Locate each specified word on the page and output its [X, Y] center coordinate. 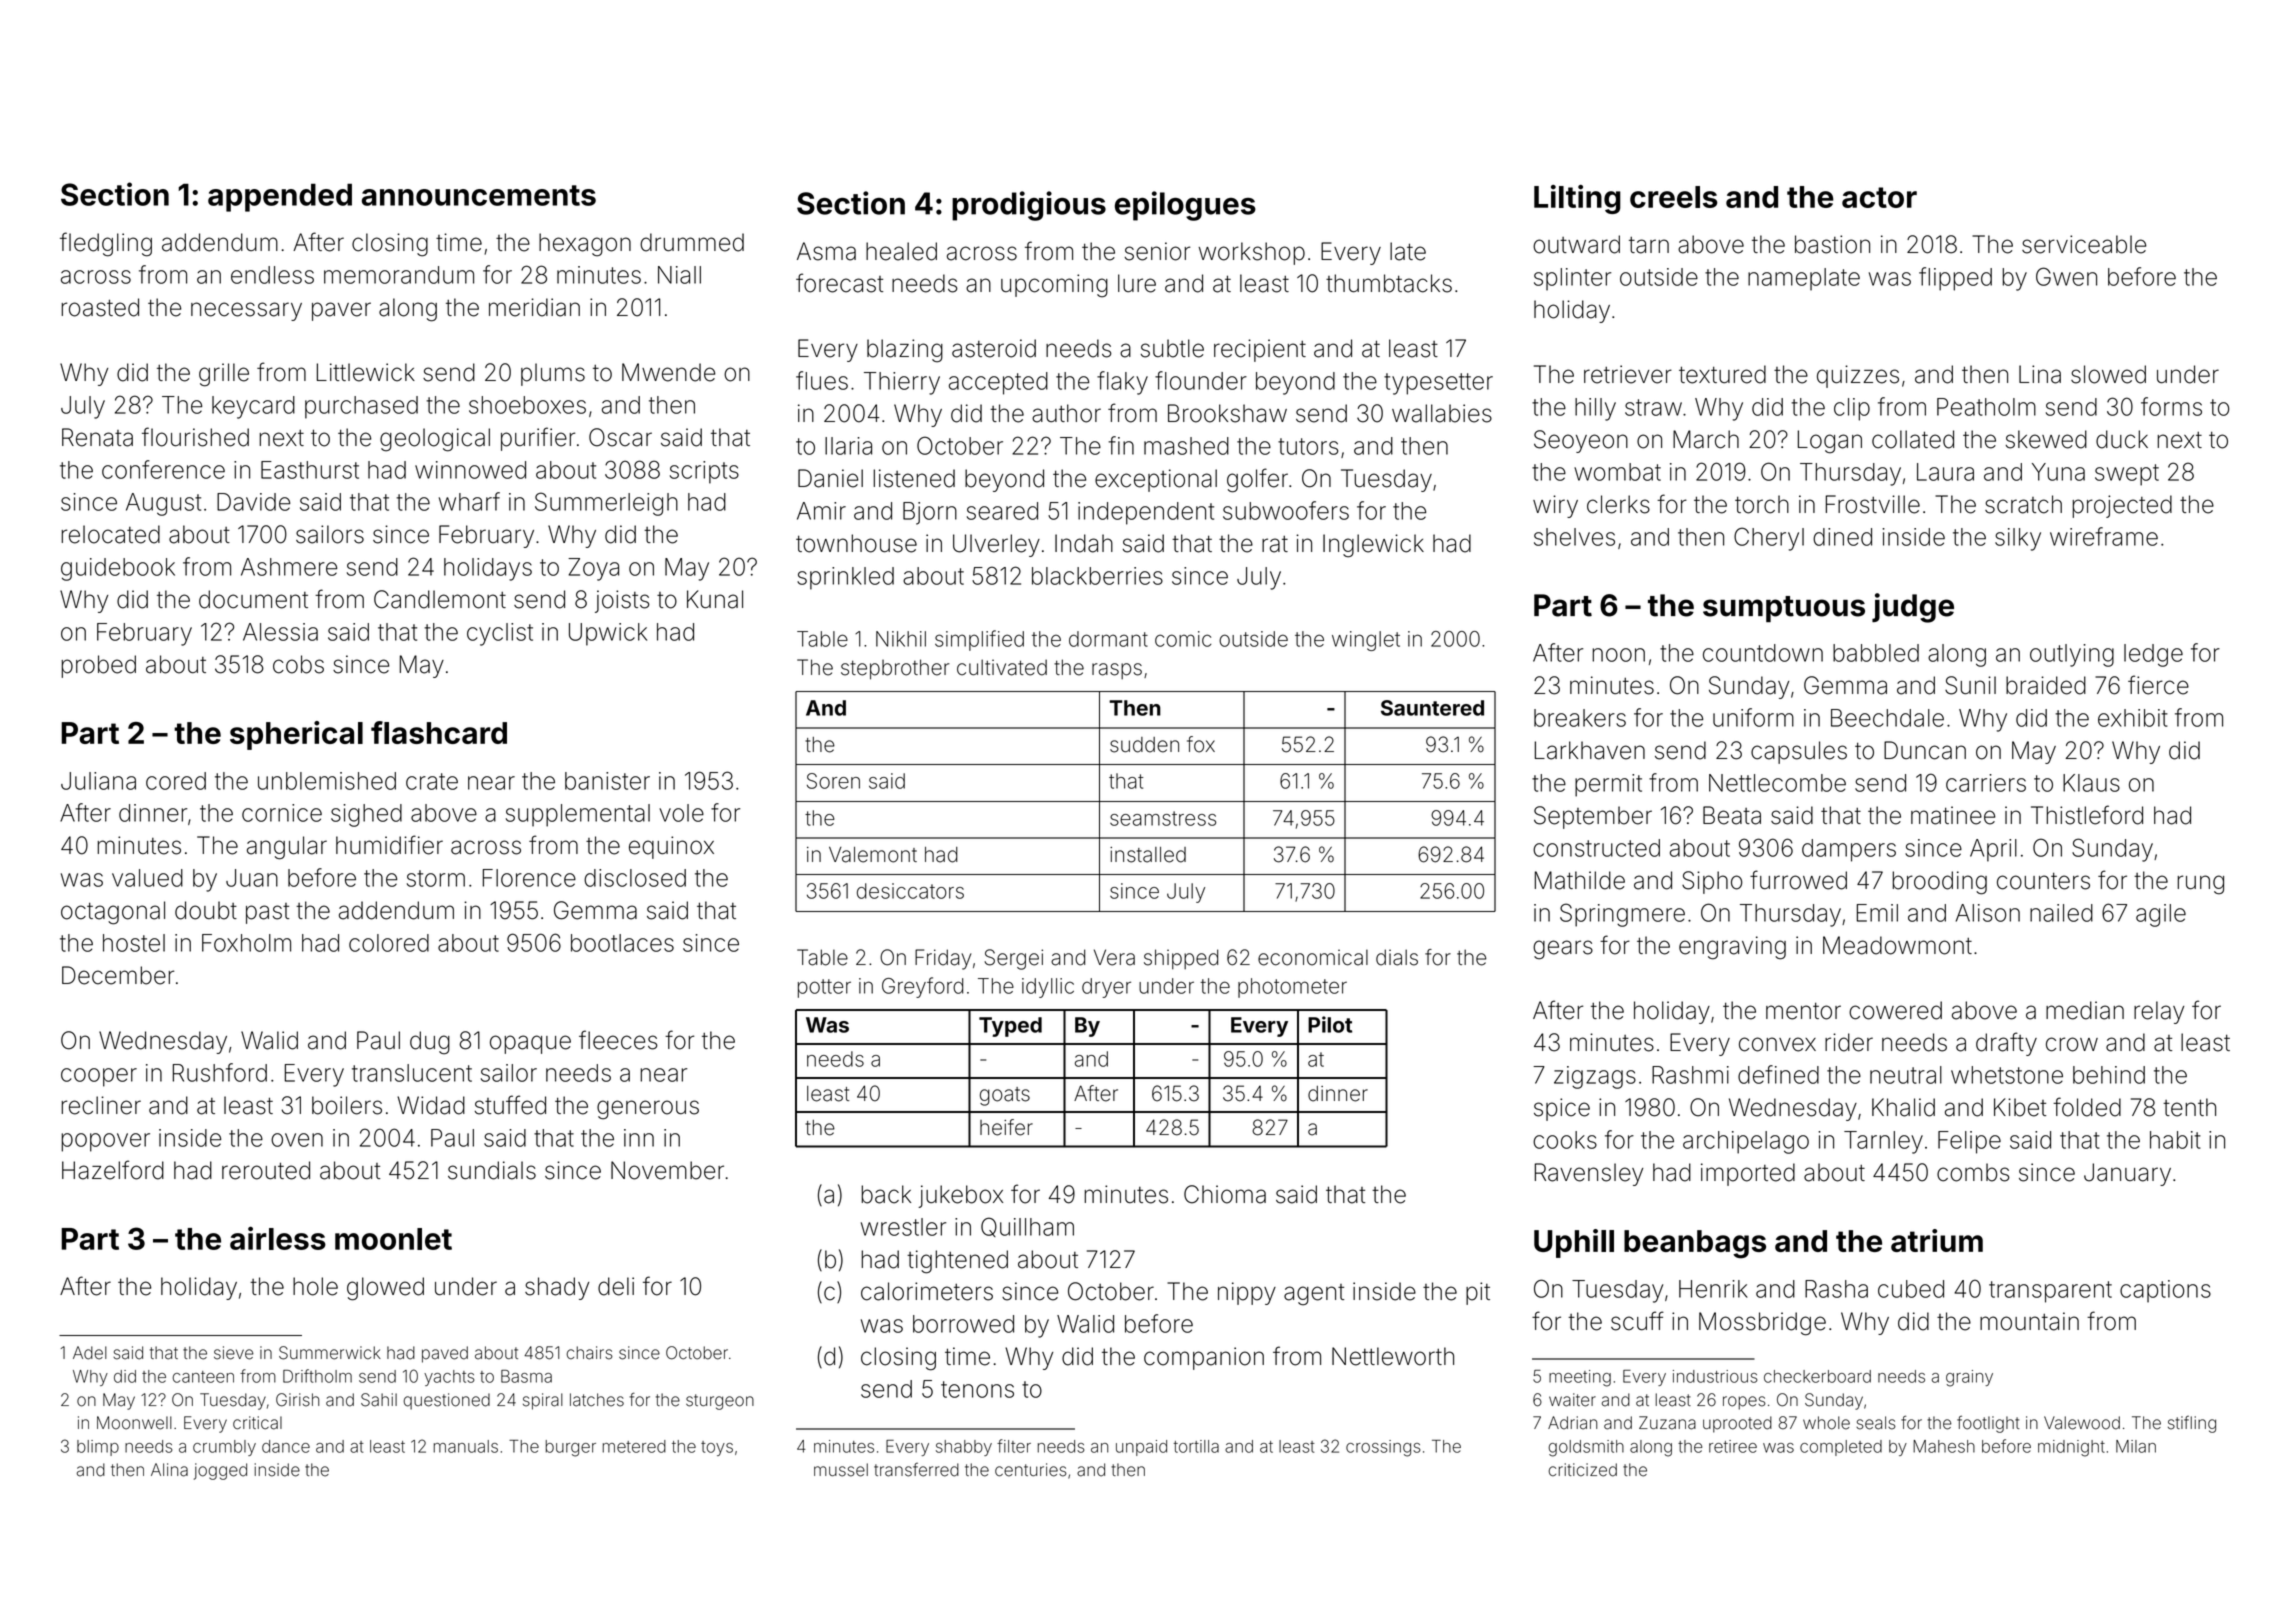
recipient [1260, 350]
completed [1841, 1448]
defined [1778, 1074]
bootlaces [622, 943]
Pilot [1330, 1024]
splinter [1572, 279]
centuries [1031, 1470]
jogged [220, 1471]
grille [224, 375]
